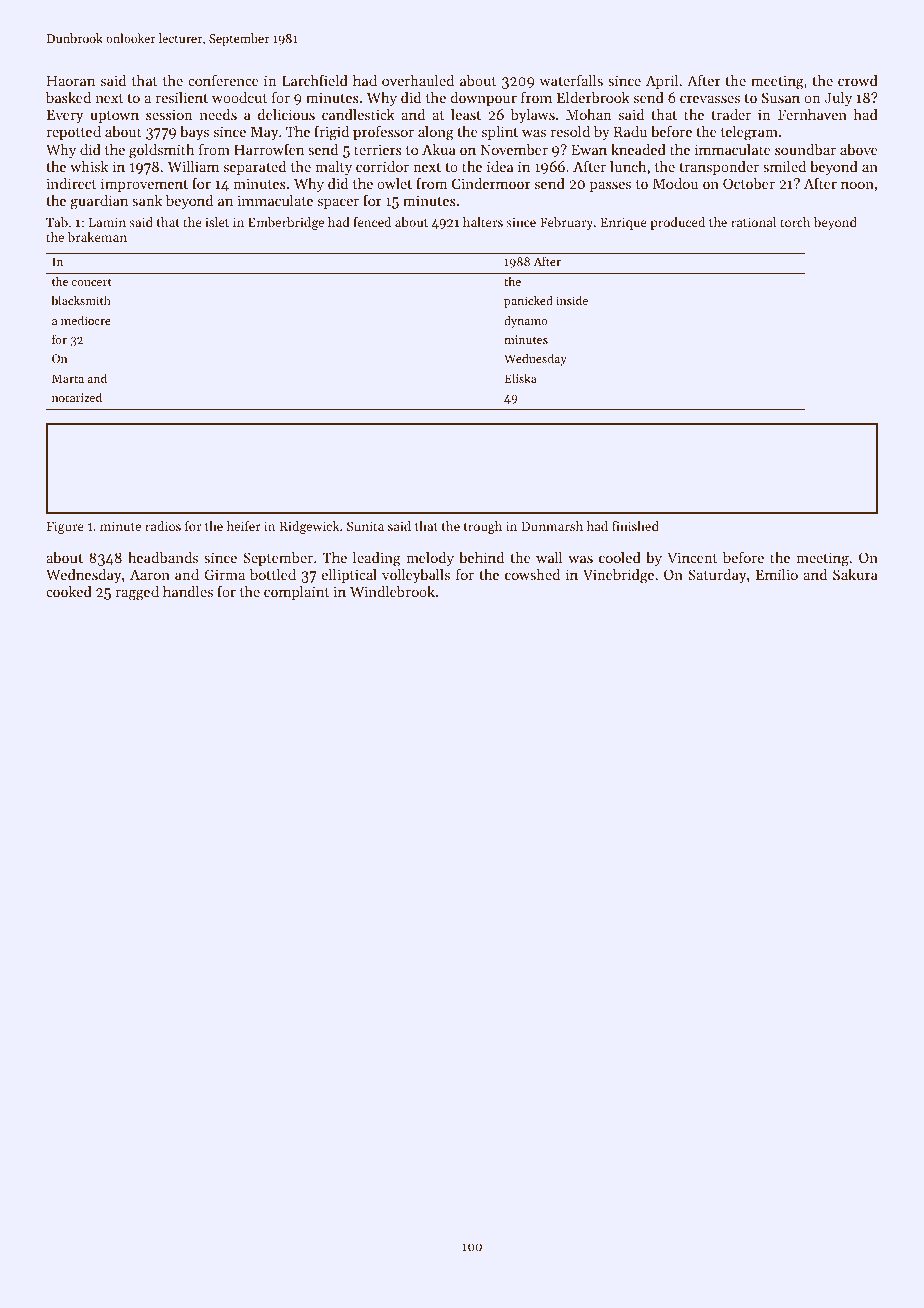  I want to click on torch, so click(795, 222).
